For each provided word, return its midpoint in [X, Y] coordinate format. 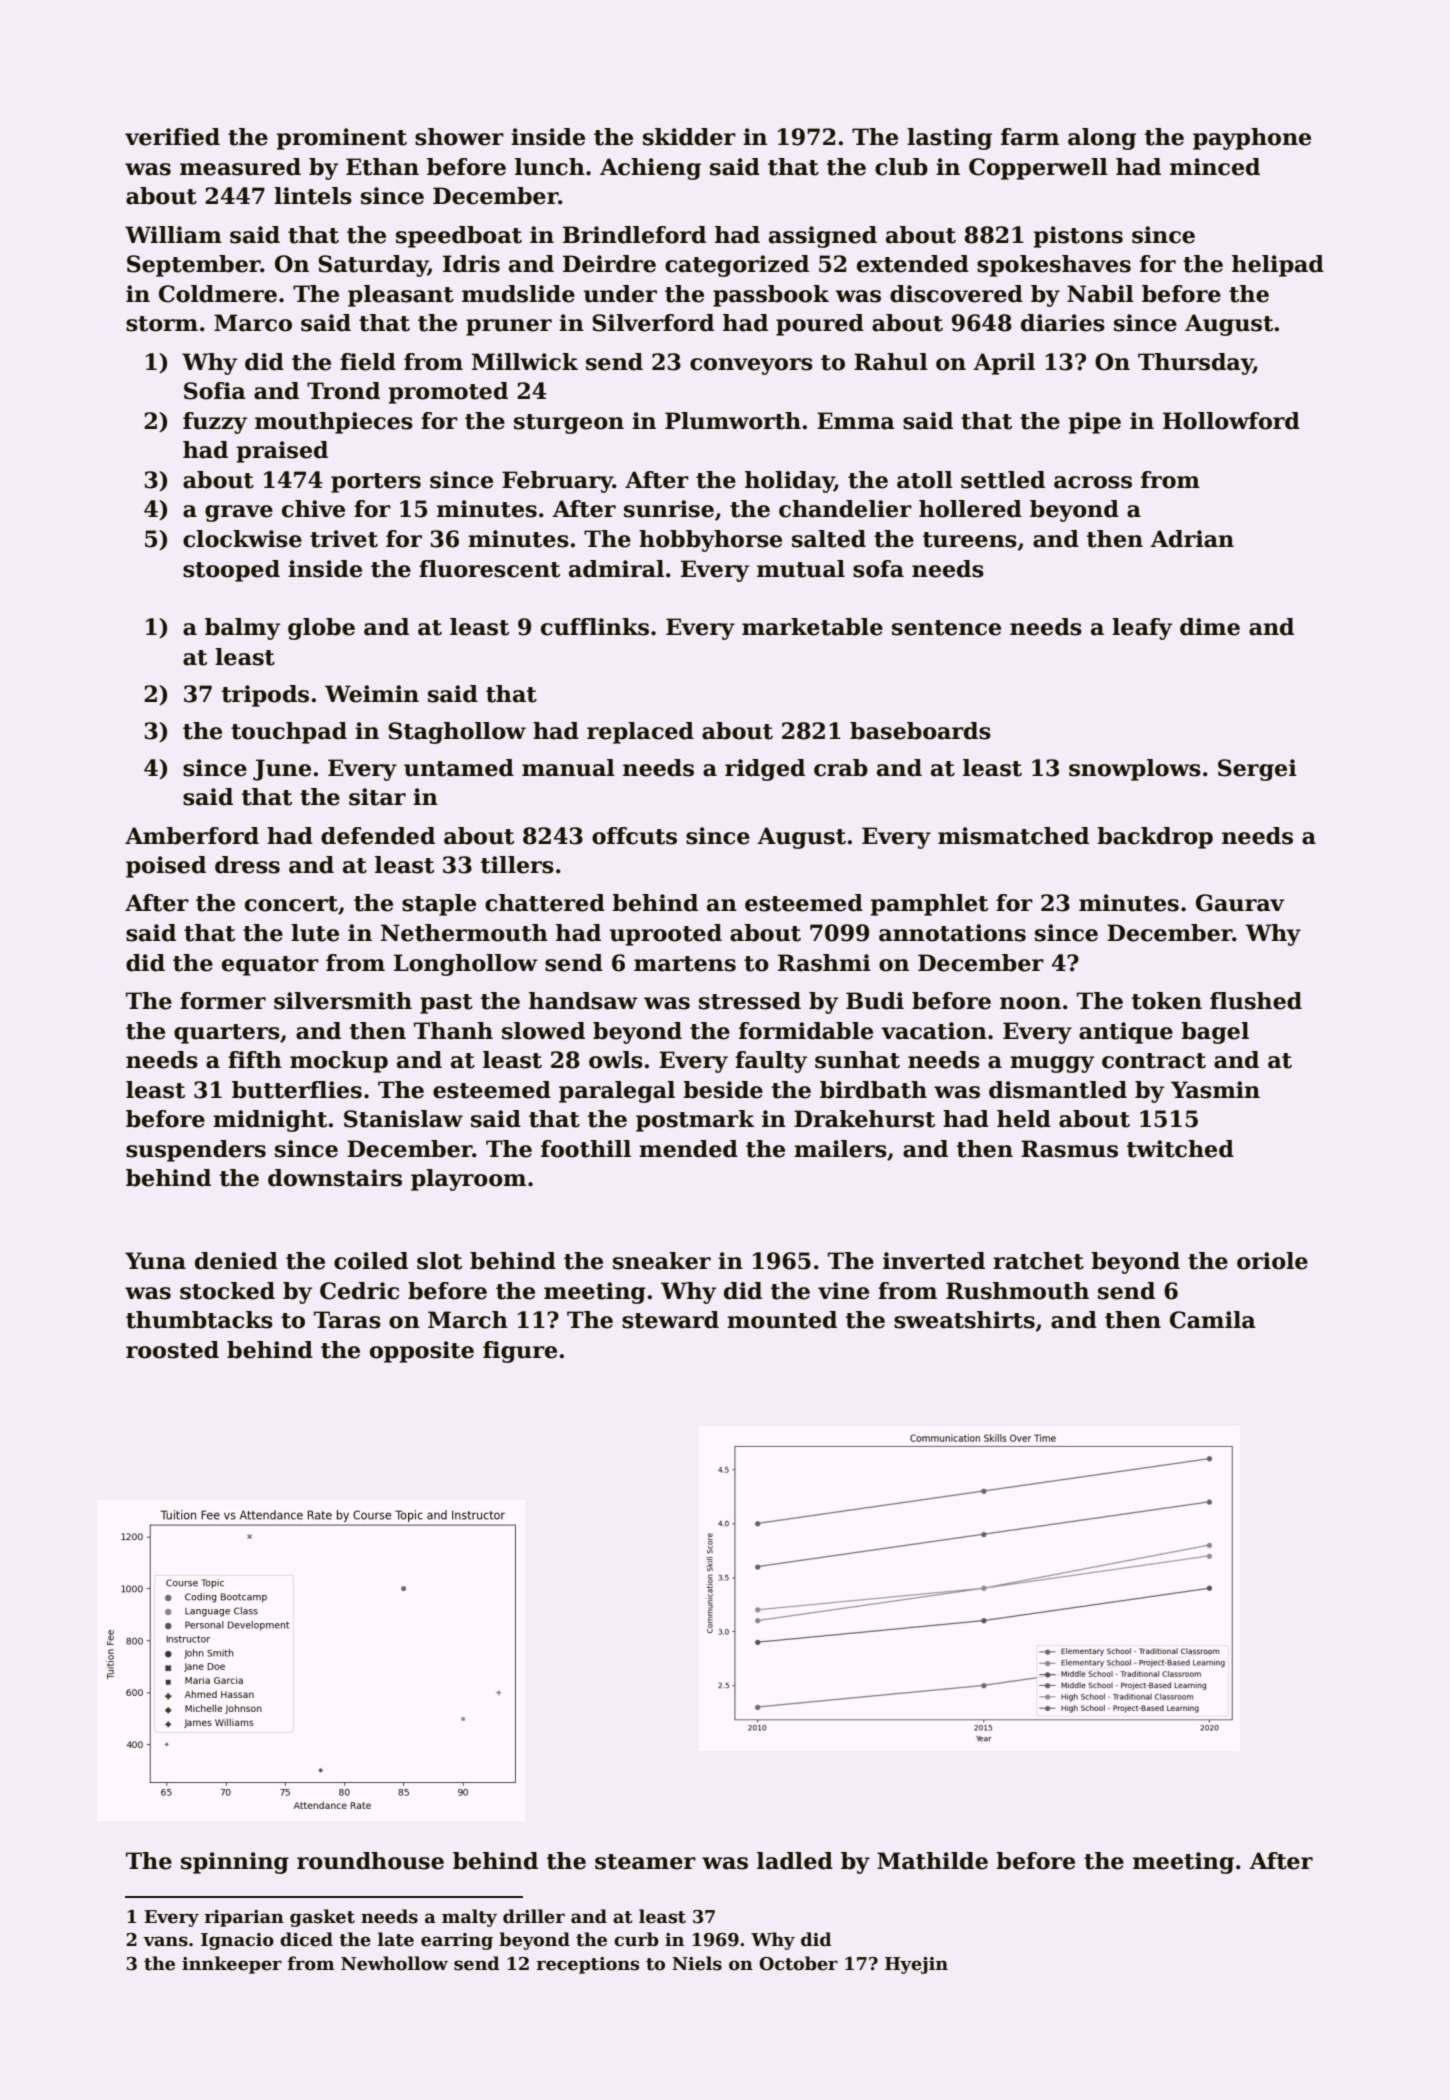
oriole [1272, 1261]
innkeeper [232, 1965]
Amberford [192, 836]
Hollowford [1231, 421]
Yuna [155, 1261]
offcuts [634, 836]
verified [172, 137]
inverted [934, 1261]
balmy [242, 629]
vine [843, 1291]
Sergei [1257, 770]
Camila [1213, 1320]
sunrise [669, 509]
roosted [172, 1350]
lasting [949, 139]
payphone [1252, 139]
